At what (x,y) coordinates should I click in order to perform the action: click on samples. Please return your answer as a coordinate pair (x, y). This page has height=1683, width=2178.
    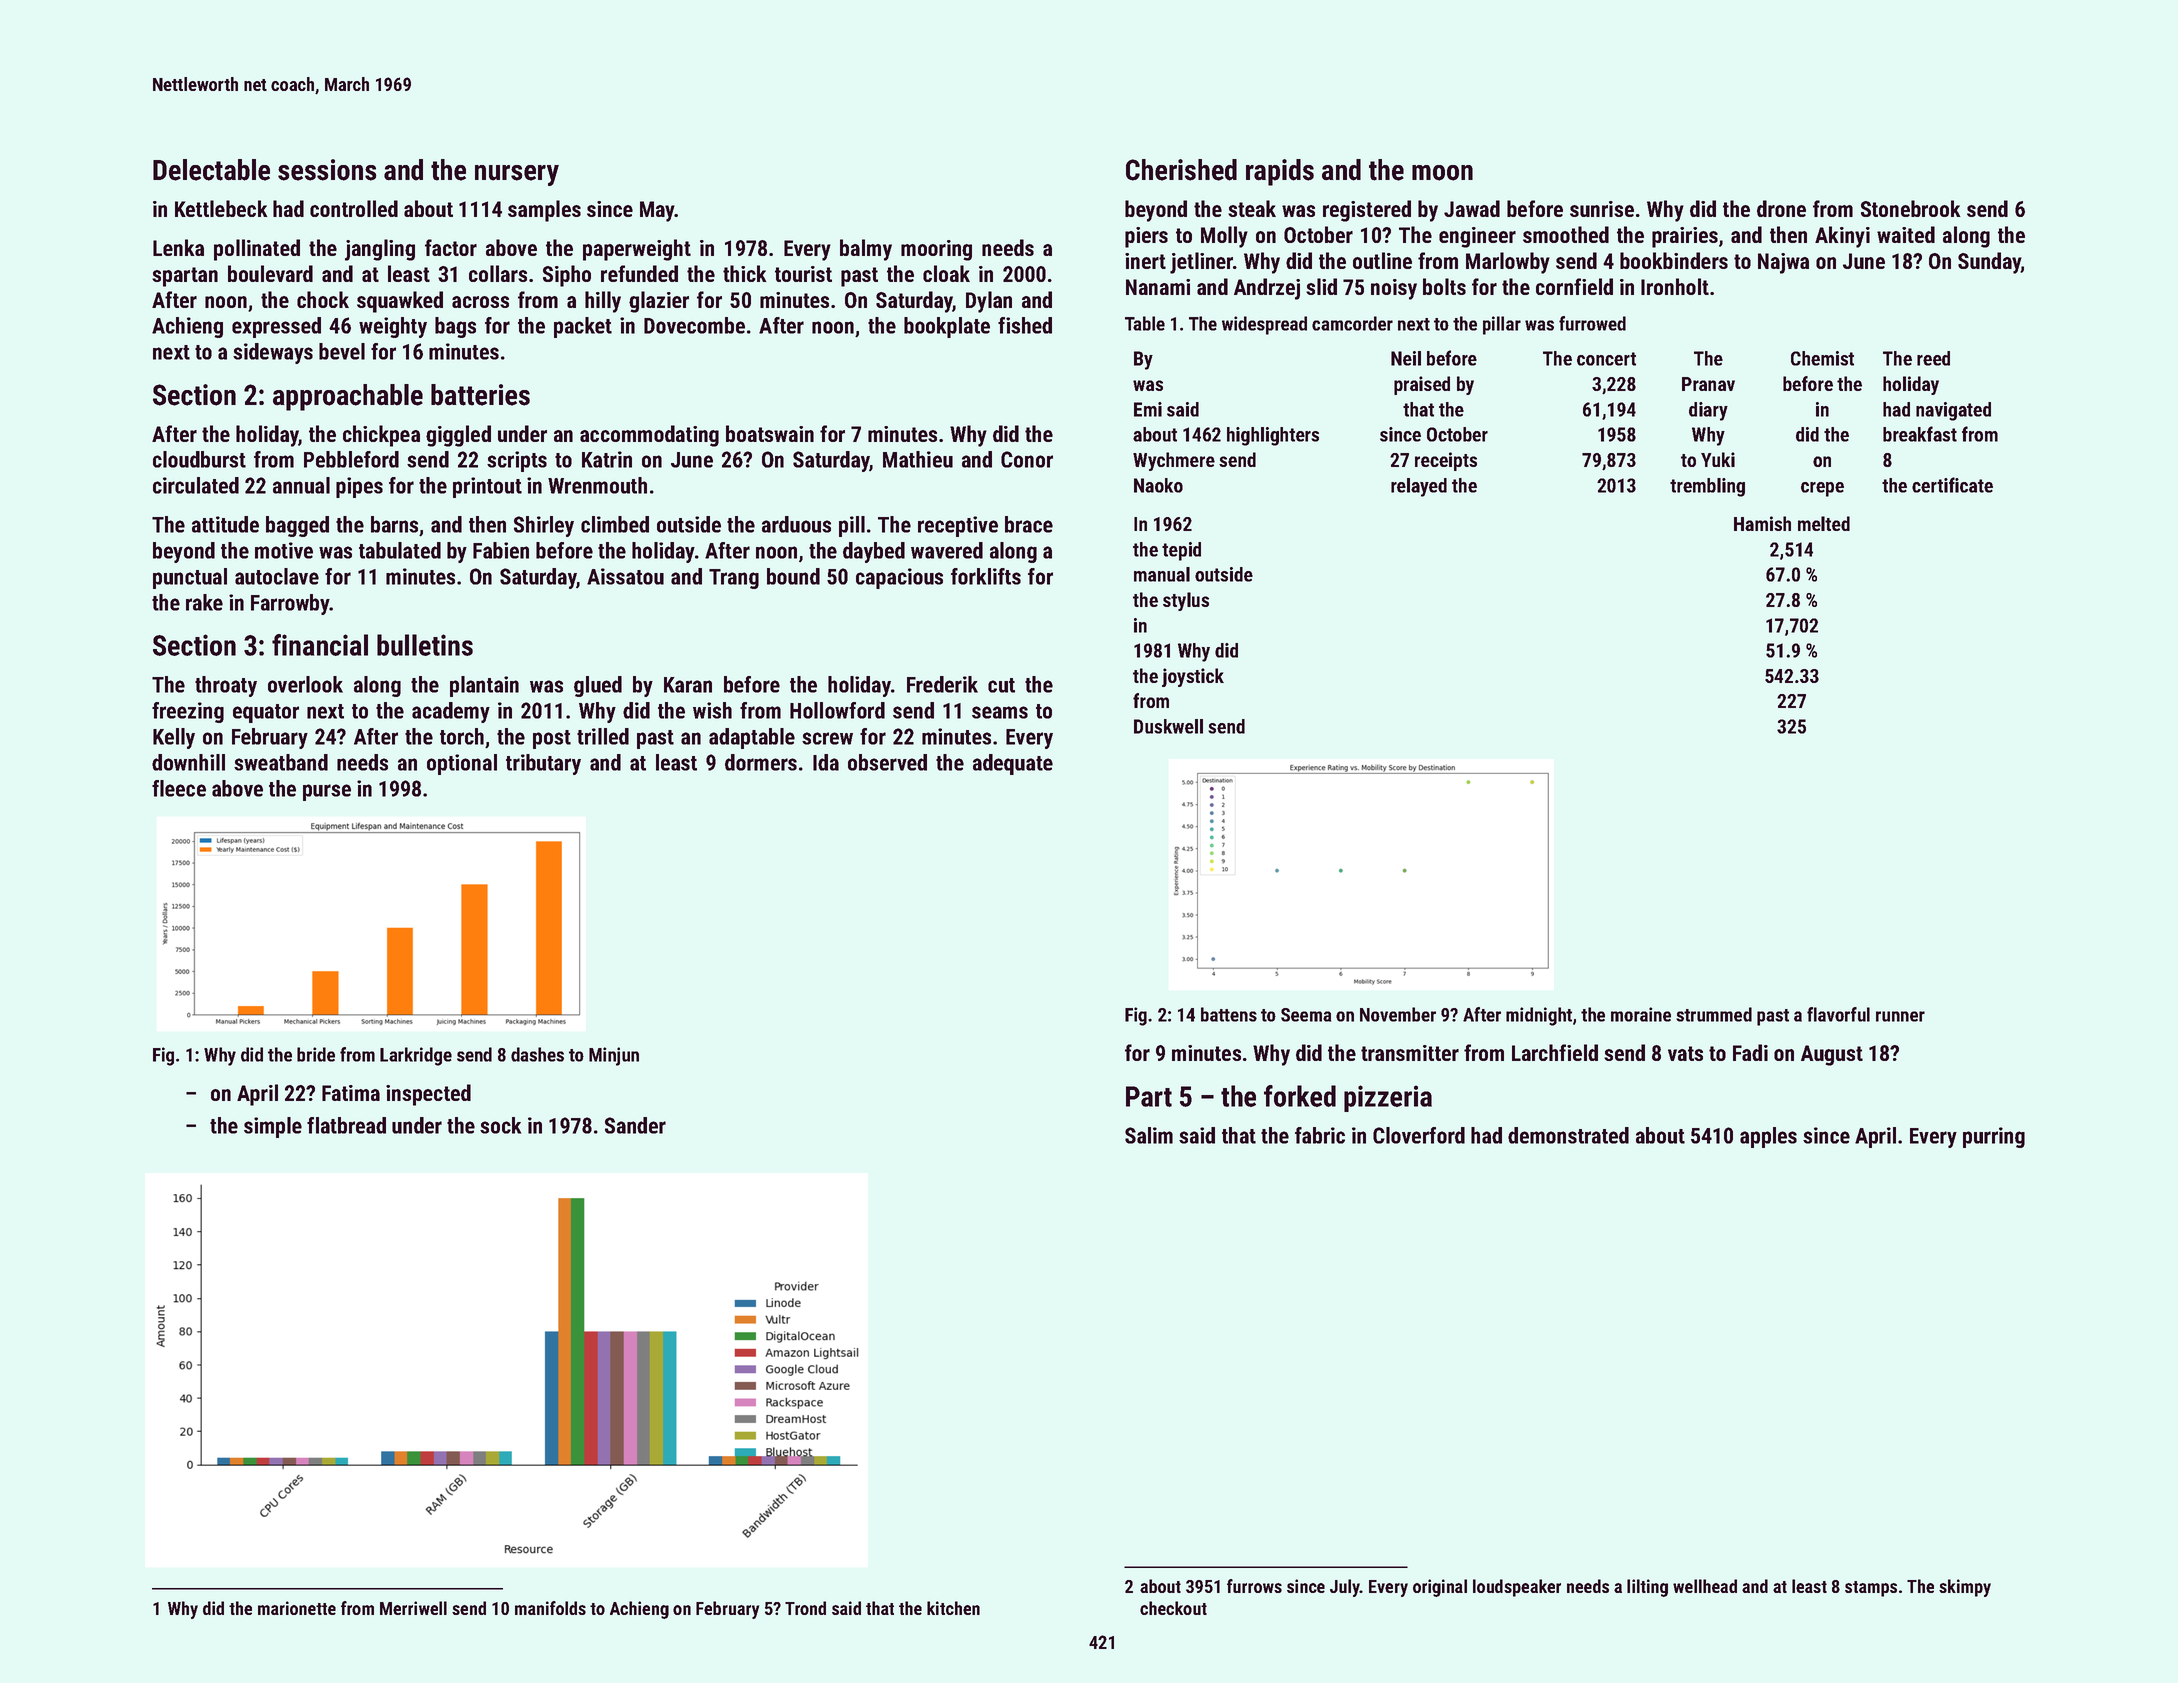
    Looking at the image, I should click on (544, 211).
